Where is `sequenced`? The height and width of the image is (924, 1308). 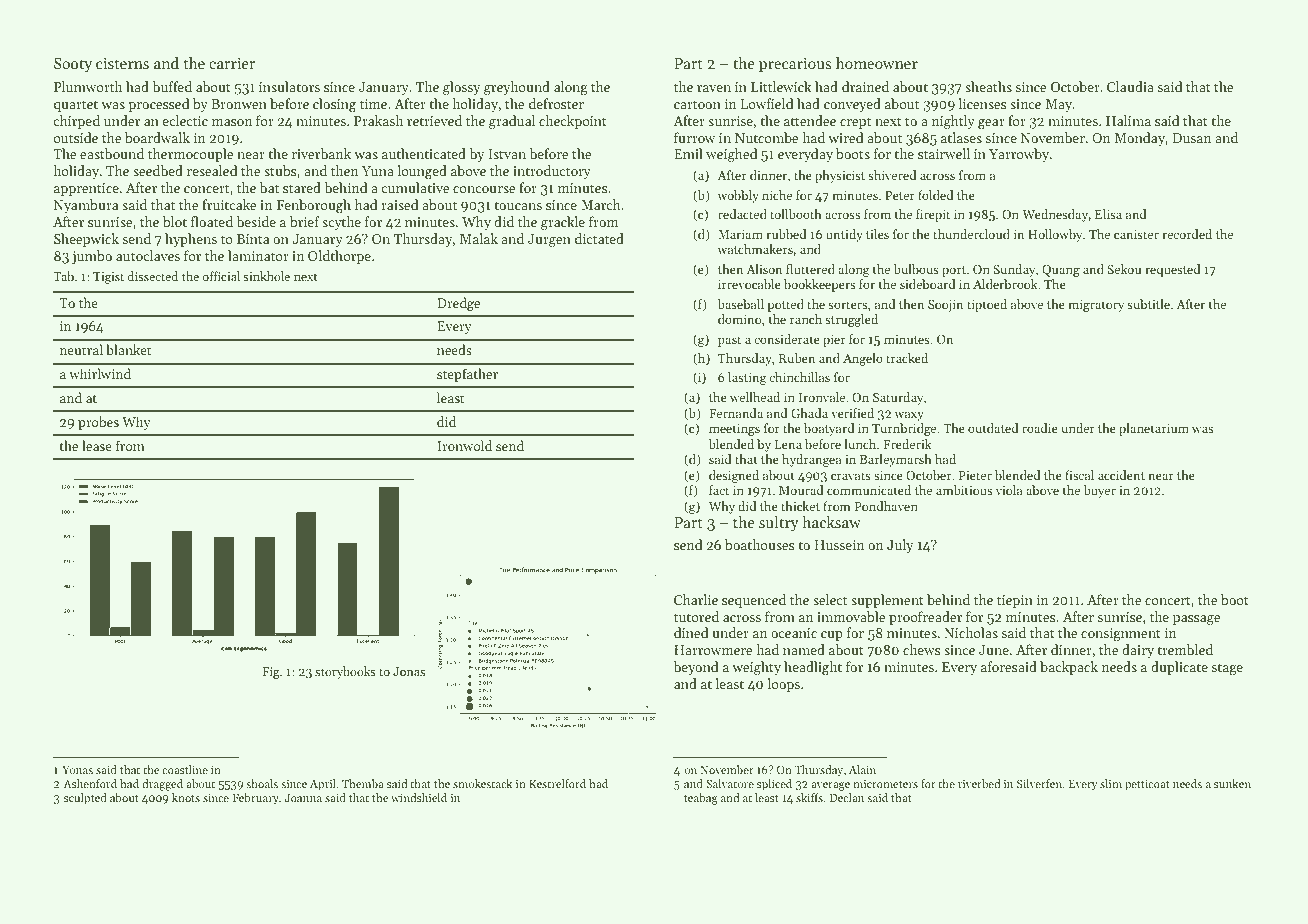 sequenced is located at coordinates (754, 601).
